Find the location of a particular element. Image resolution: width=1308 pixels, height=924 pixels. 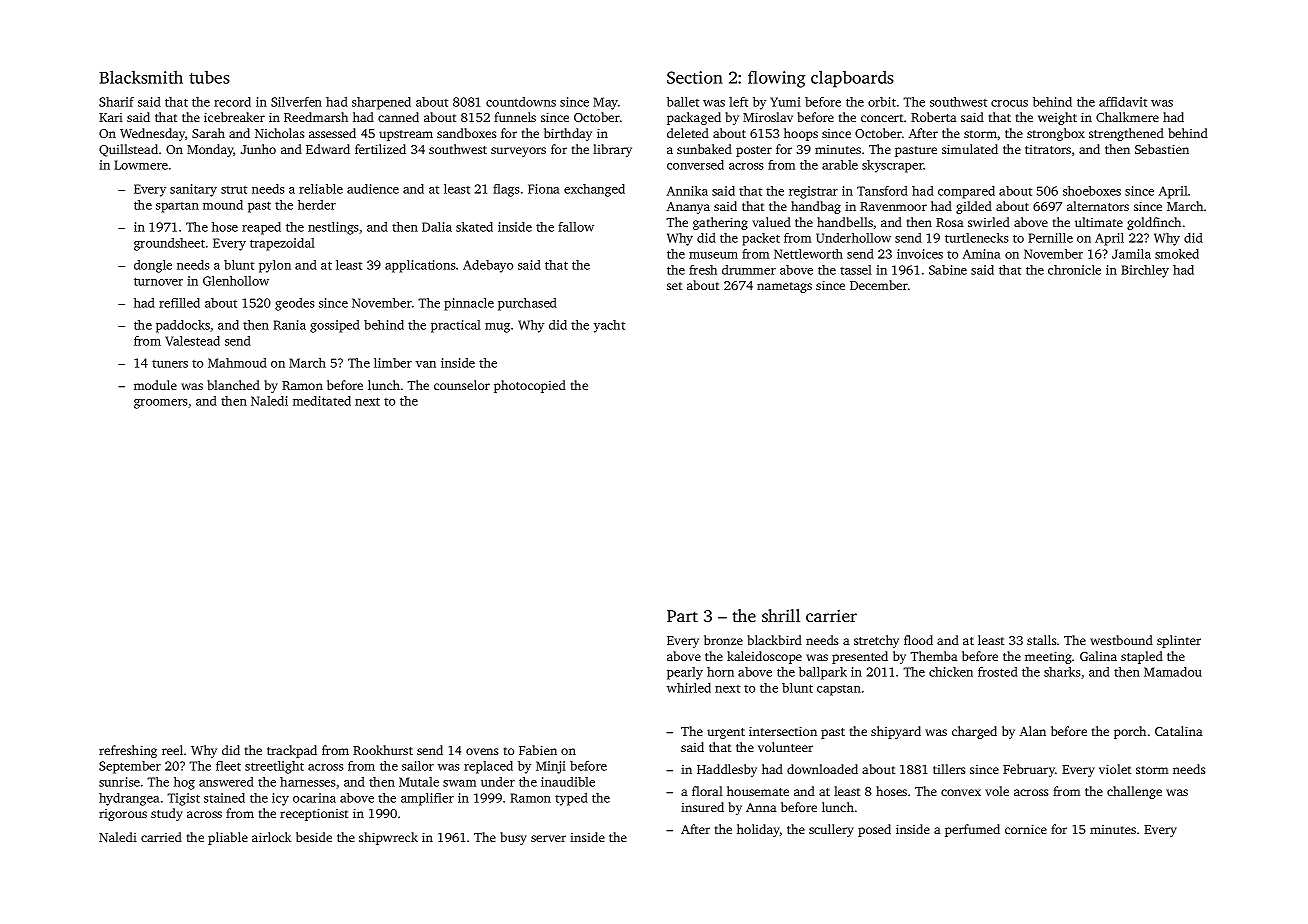

photocopied is located at coordinates (530, 386).
